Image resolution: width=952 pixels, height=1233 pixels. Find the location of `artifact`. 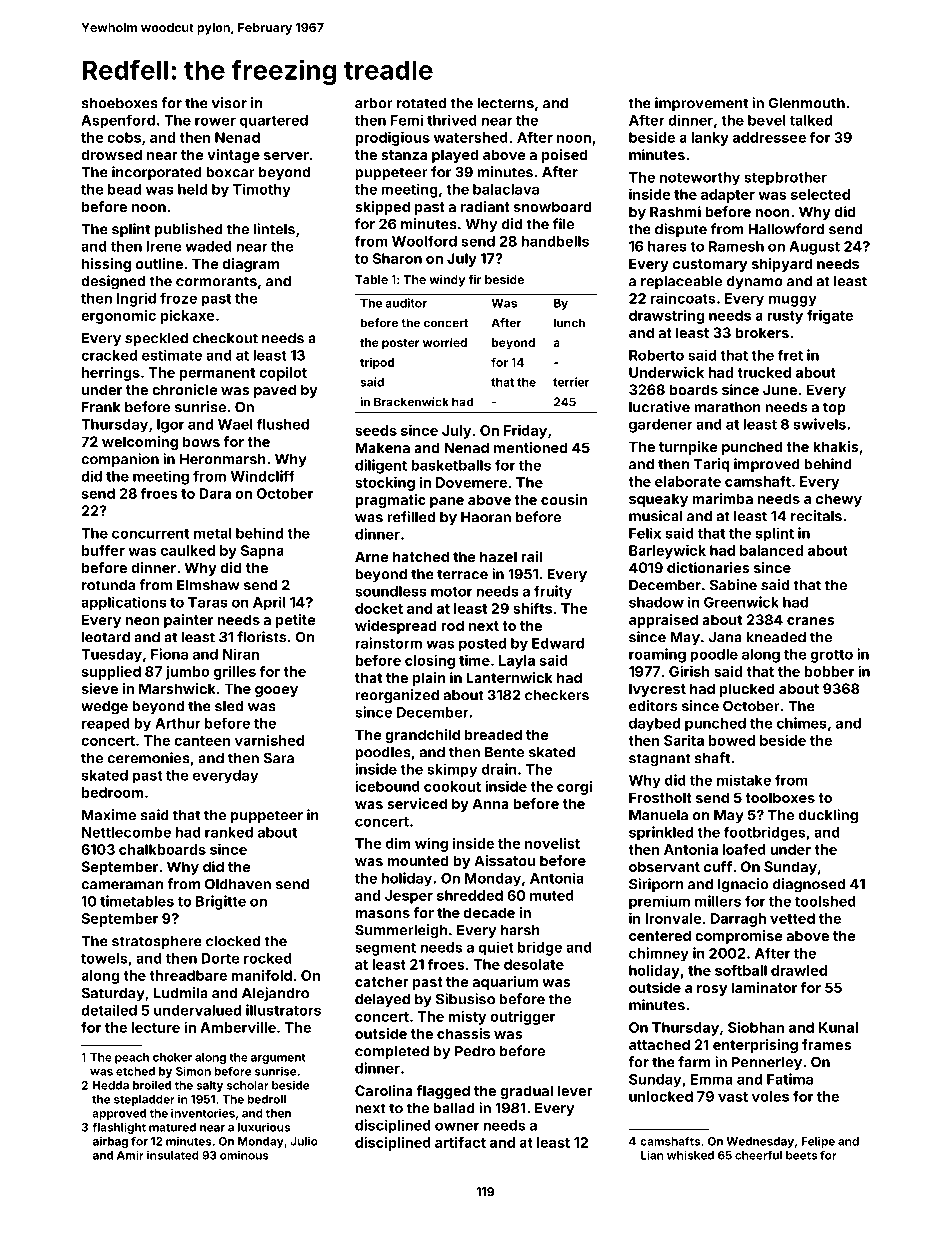

artifact is located at coordinates (460, 1142).
